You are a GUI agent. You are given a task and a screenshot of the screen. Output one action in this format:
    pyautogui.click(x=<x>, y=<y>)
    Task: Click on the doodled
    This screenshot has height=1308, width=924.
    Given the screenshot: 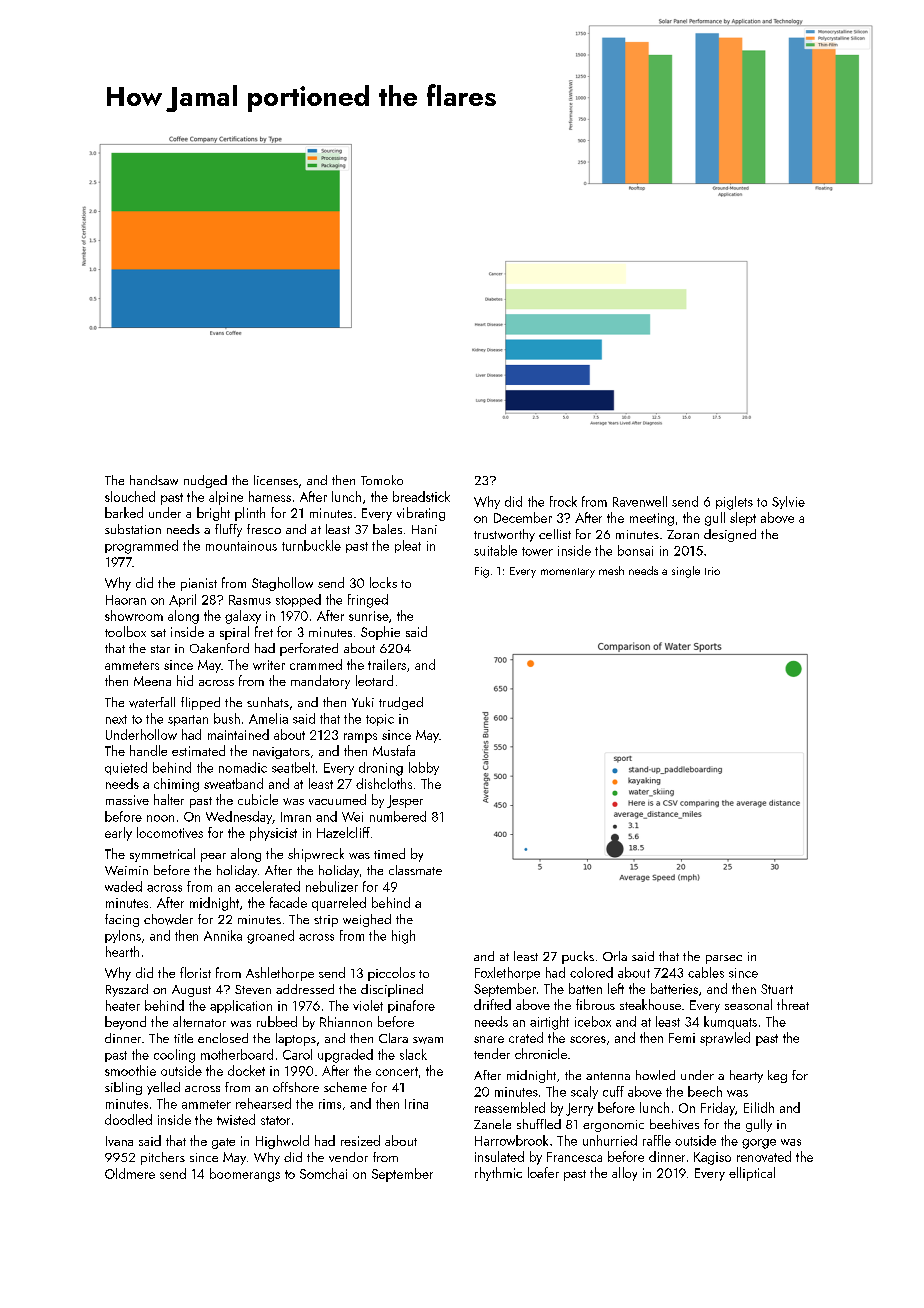 What is the action you would take?
    pyautogui.click(x=128, y=1119)
